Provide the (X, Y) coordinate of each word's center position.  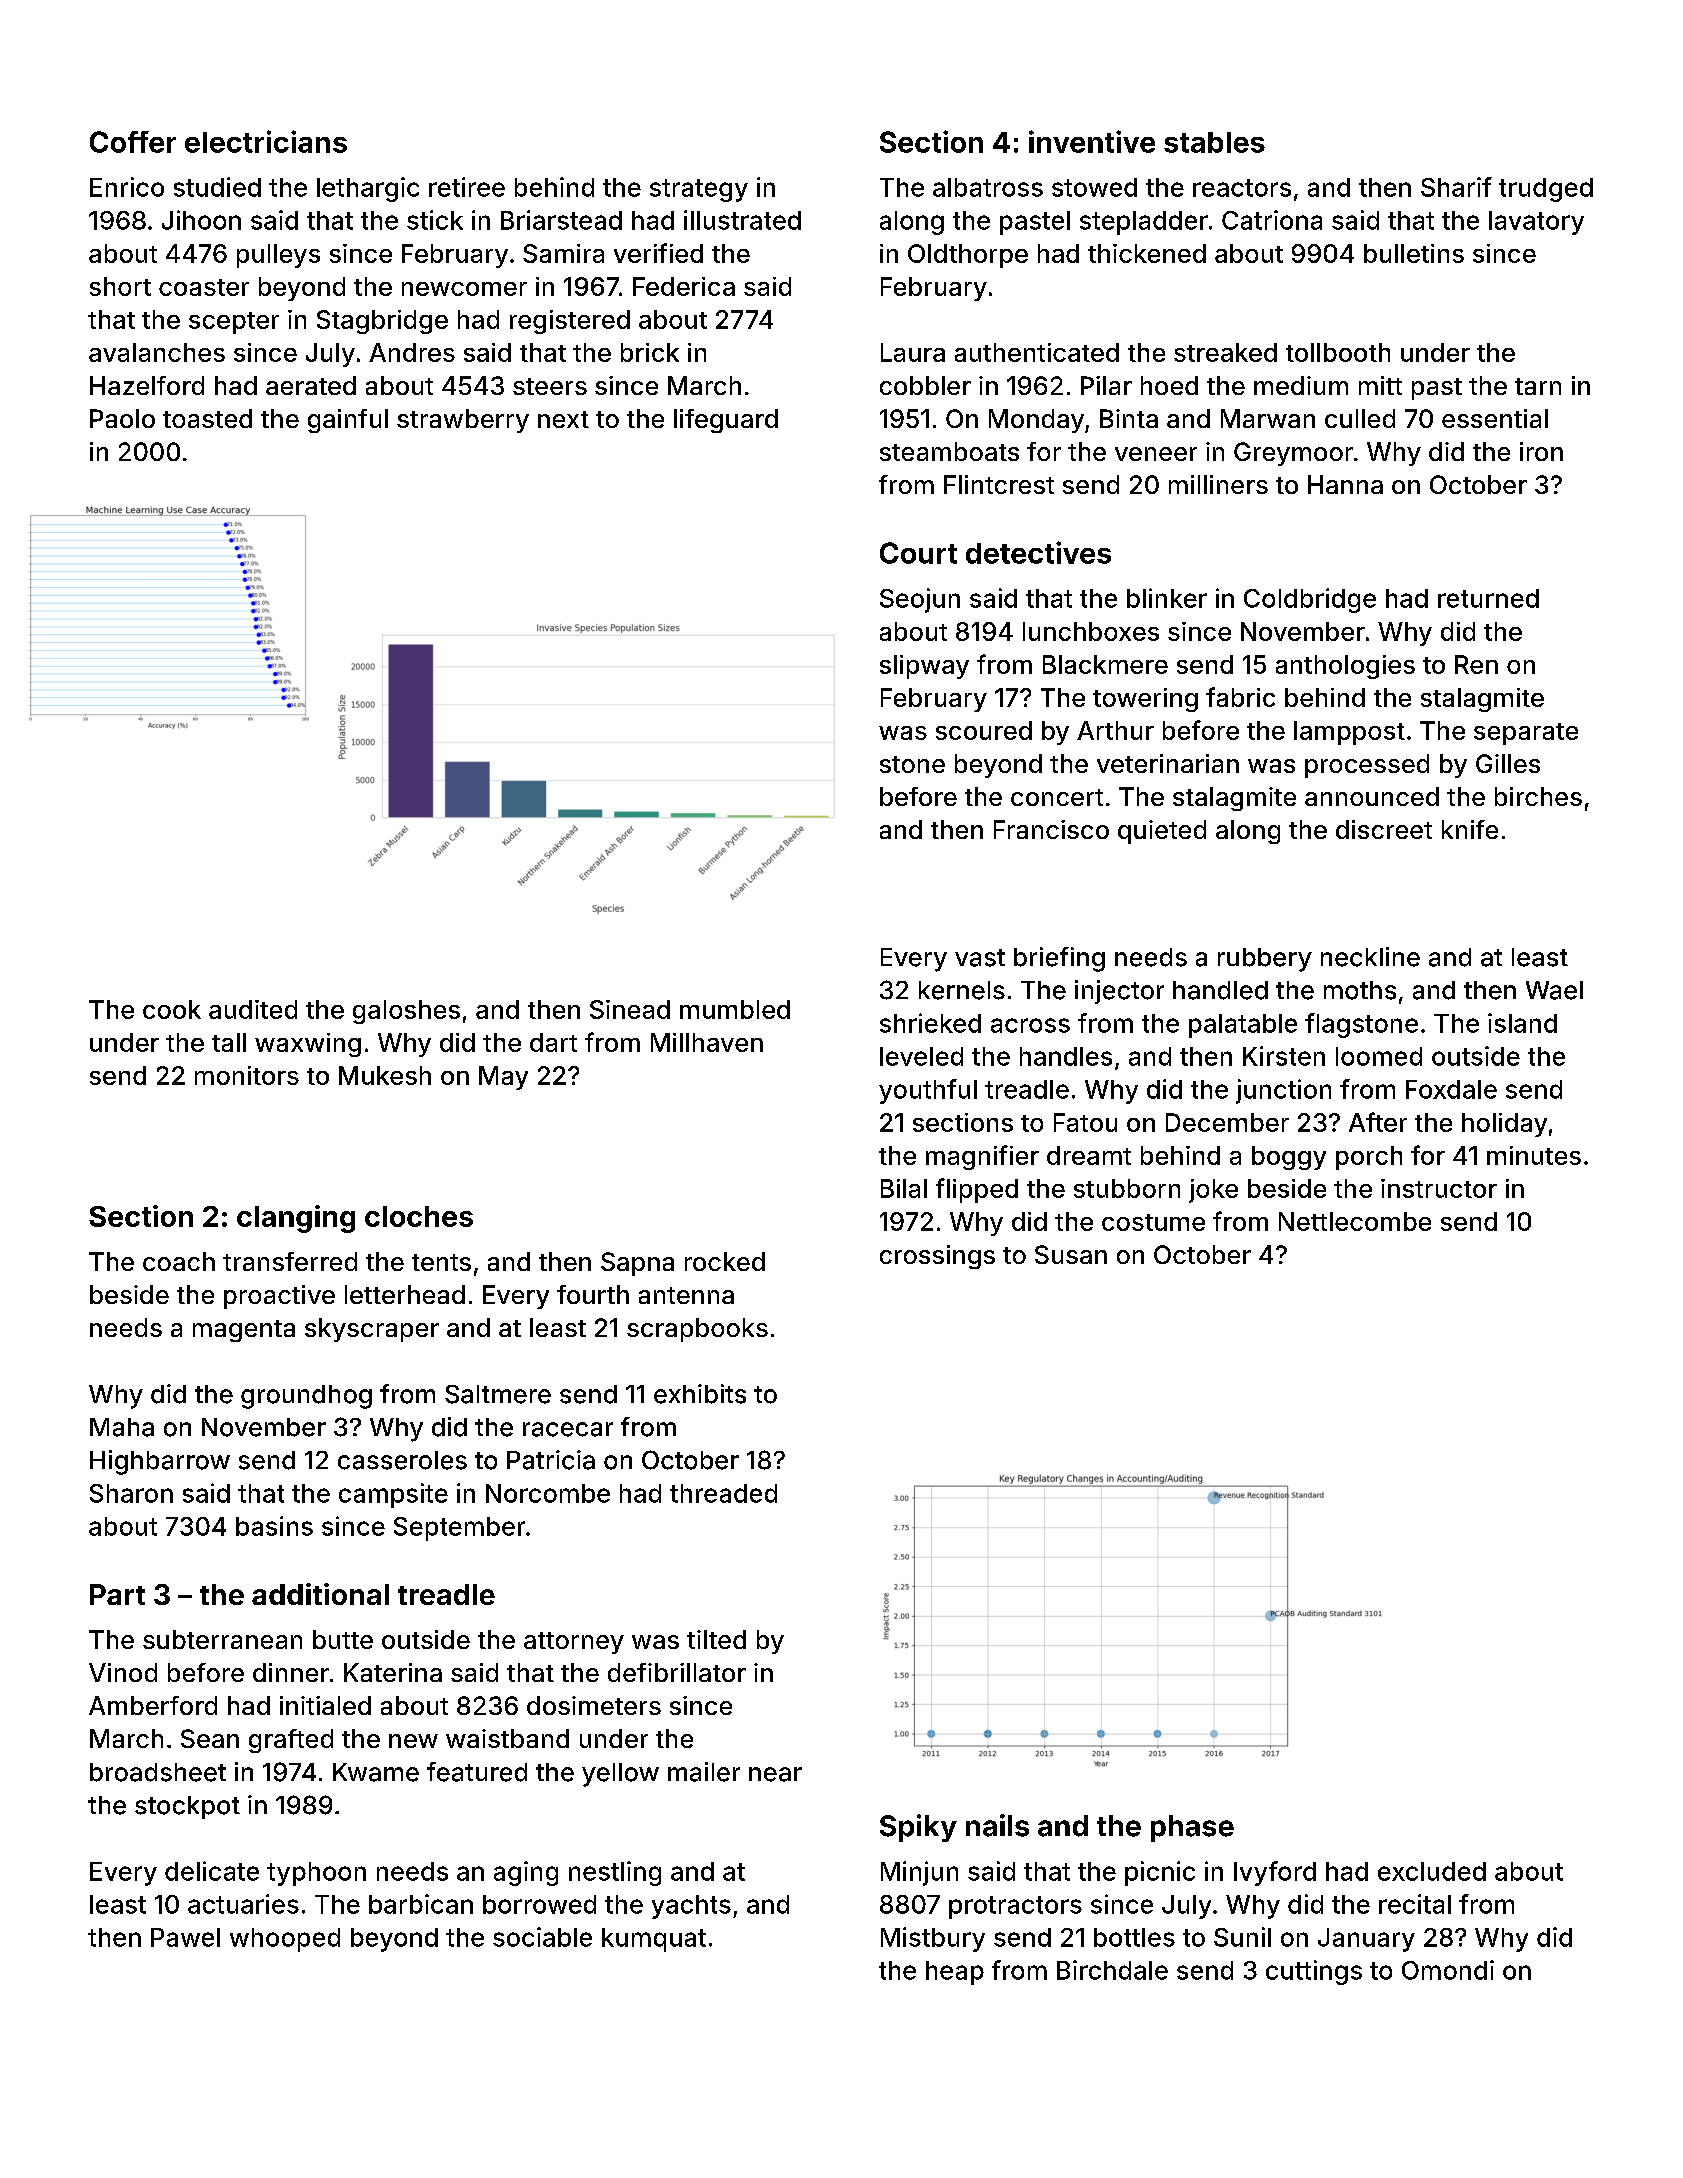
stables (1214, 142)
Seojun (920, 600)
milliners (1218, 484)
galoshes (406, 1012)
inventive (1092, 141)
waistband (507, 1738)
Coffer (133, 142)
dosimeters (594, 1705)
